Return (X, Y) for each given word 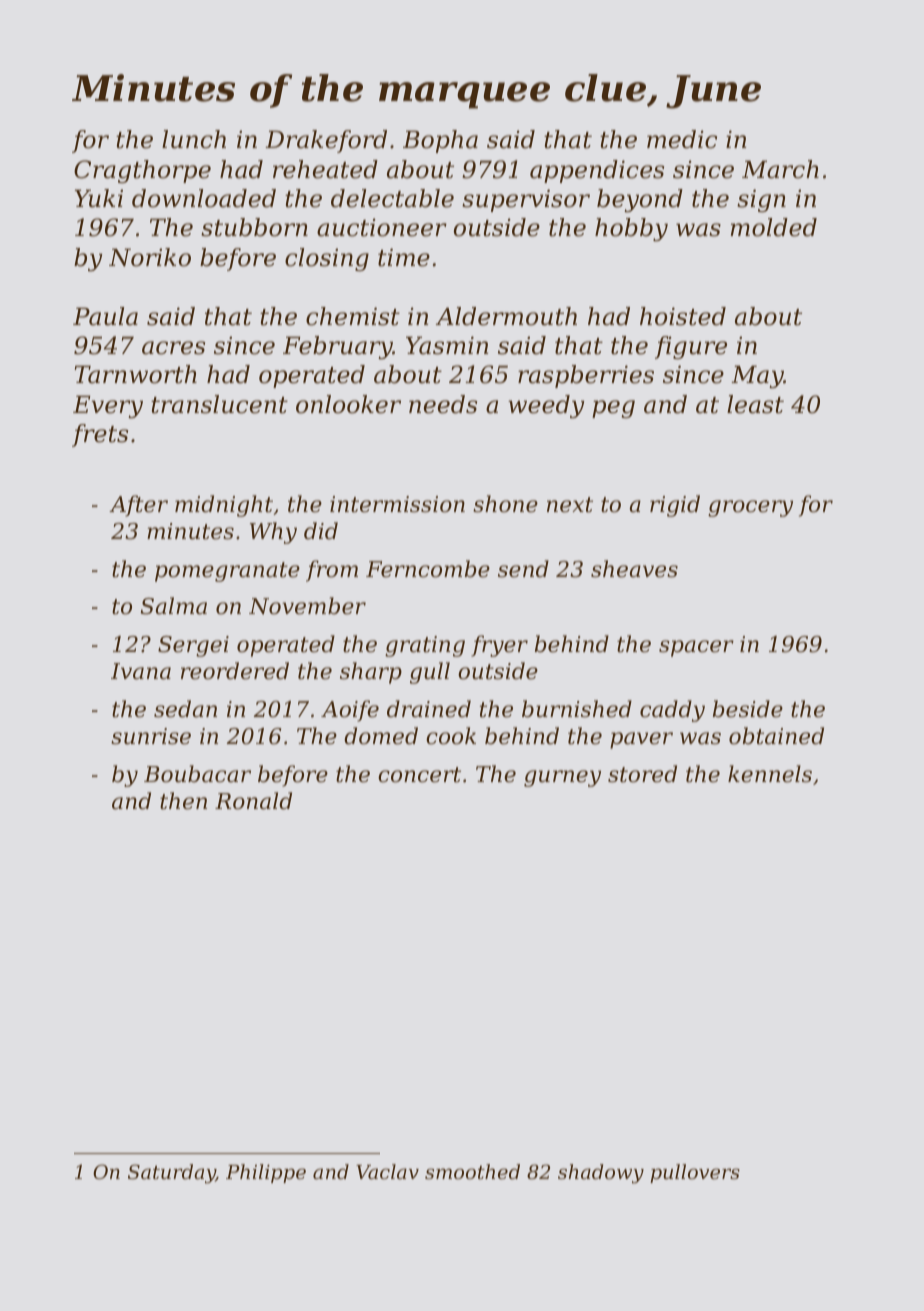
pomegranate (227, 572)
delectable (392, 198)
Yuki (99, 198)
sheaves (634, 569)
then (183, 801)
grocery (750, 508)
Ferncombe (428, 569)
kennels (770, 774)
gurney (562, 778)
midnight (224, 506)
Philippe (266, 1173)
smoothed (472, 1171)
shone (505, 504)
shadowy (601, 1174)
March (780, 169)
